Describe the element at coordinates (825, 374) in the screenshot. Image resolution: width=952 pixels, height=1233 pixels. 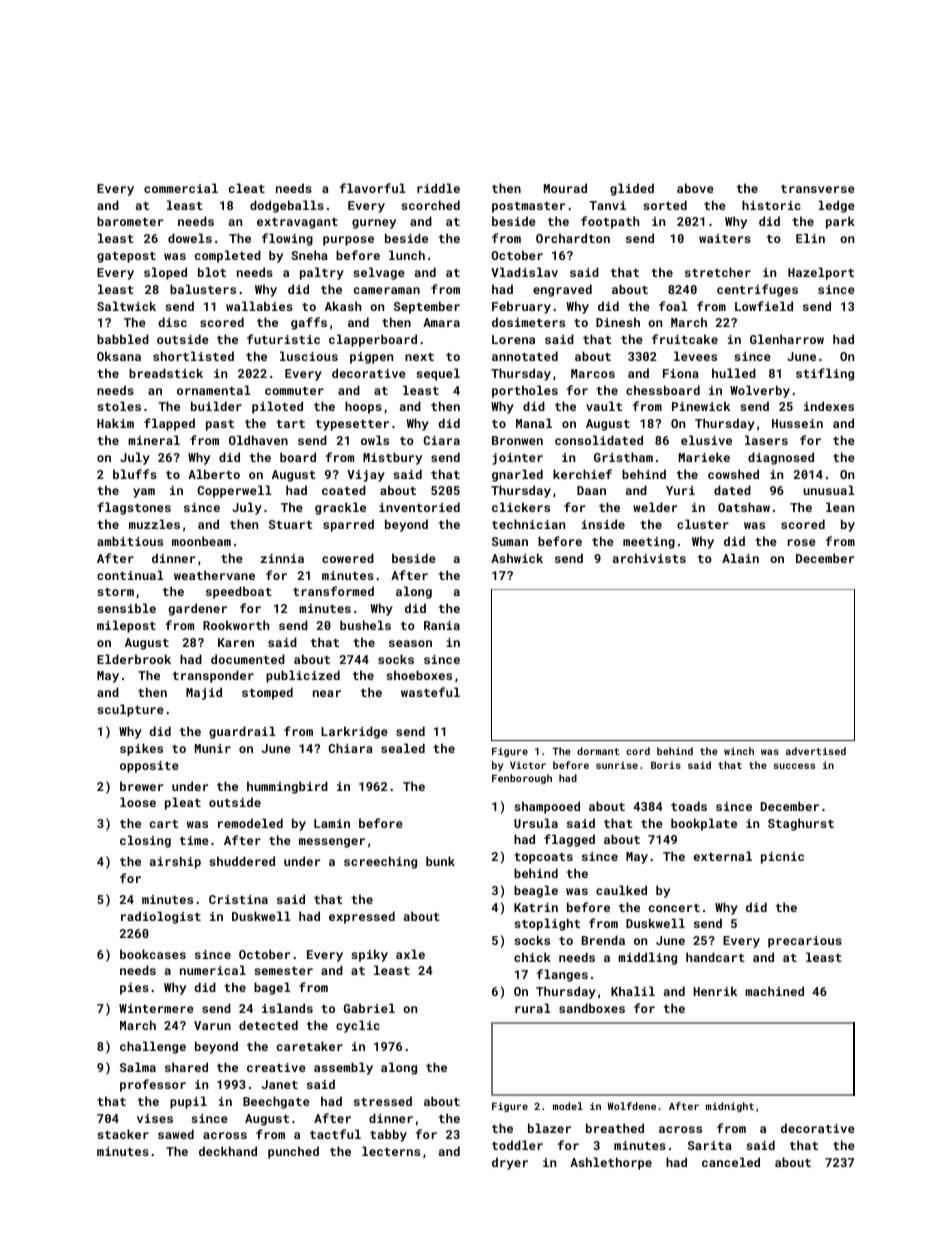
I see `stifling` at that location.
